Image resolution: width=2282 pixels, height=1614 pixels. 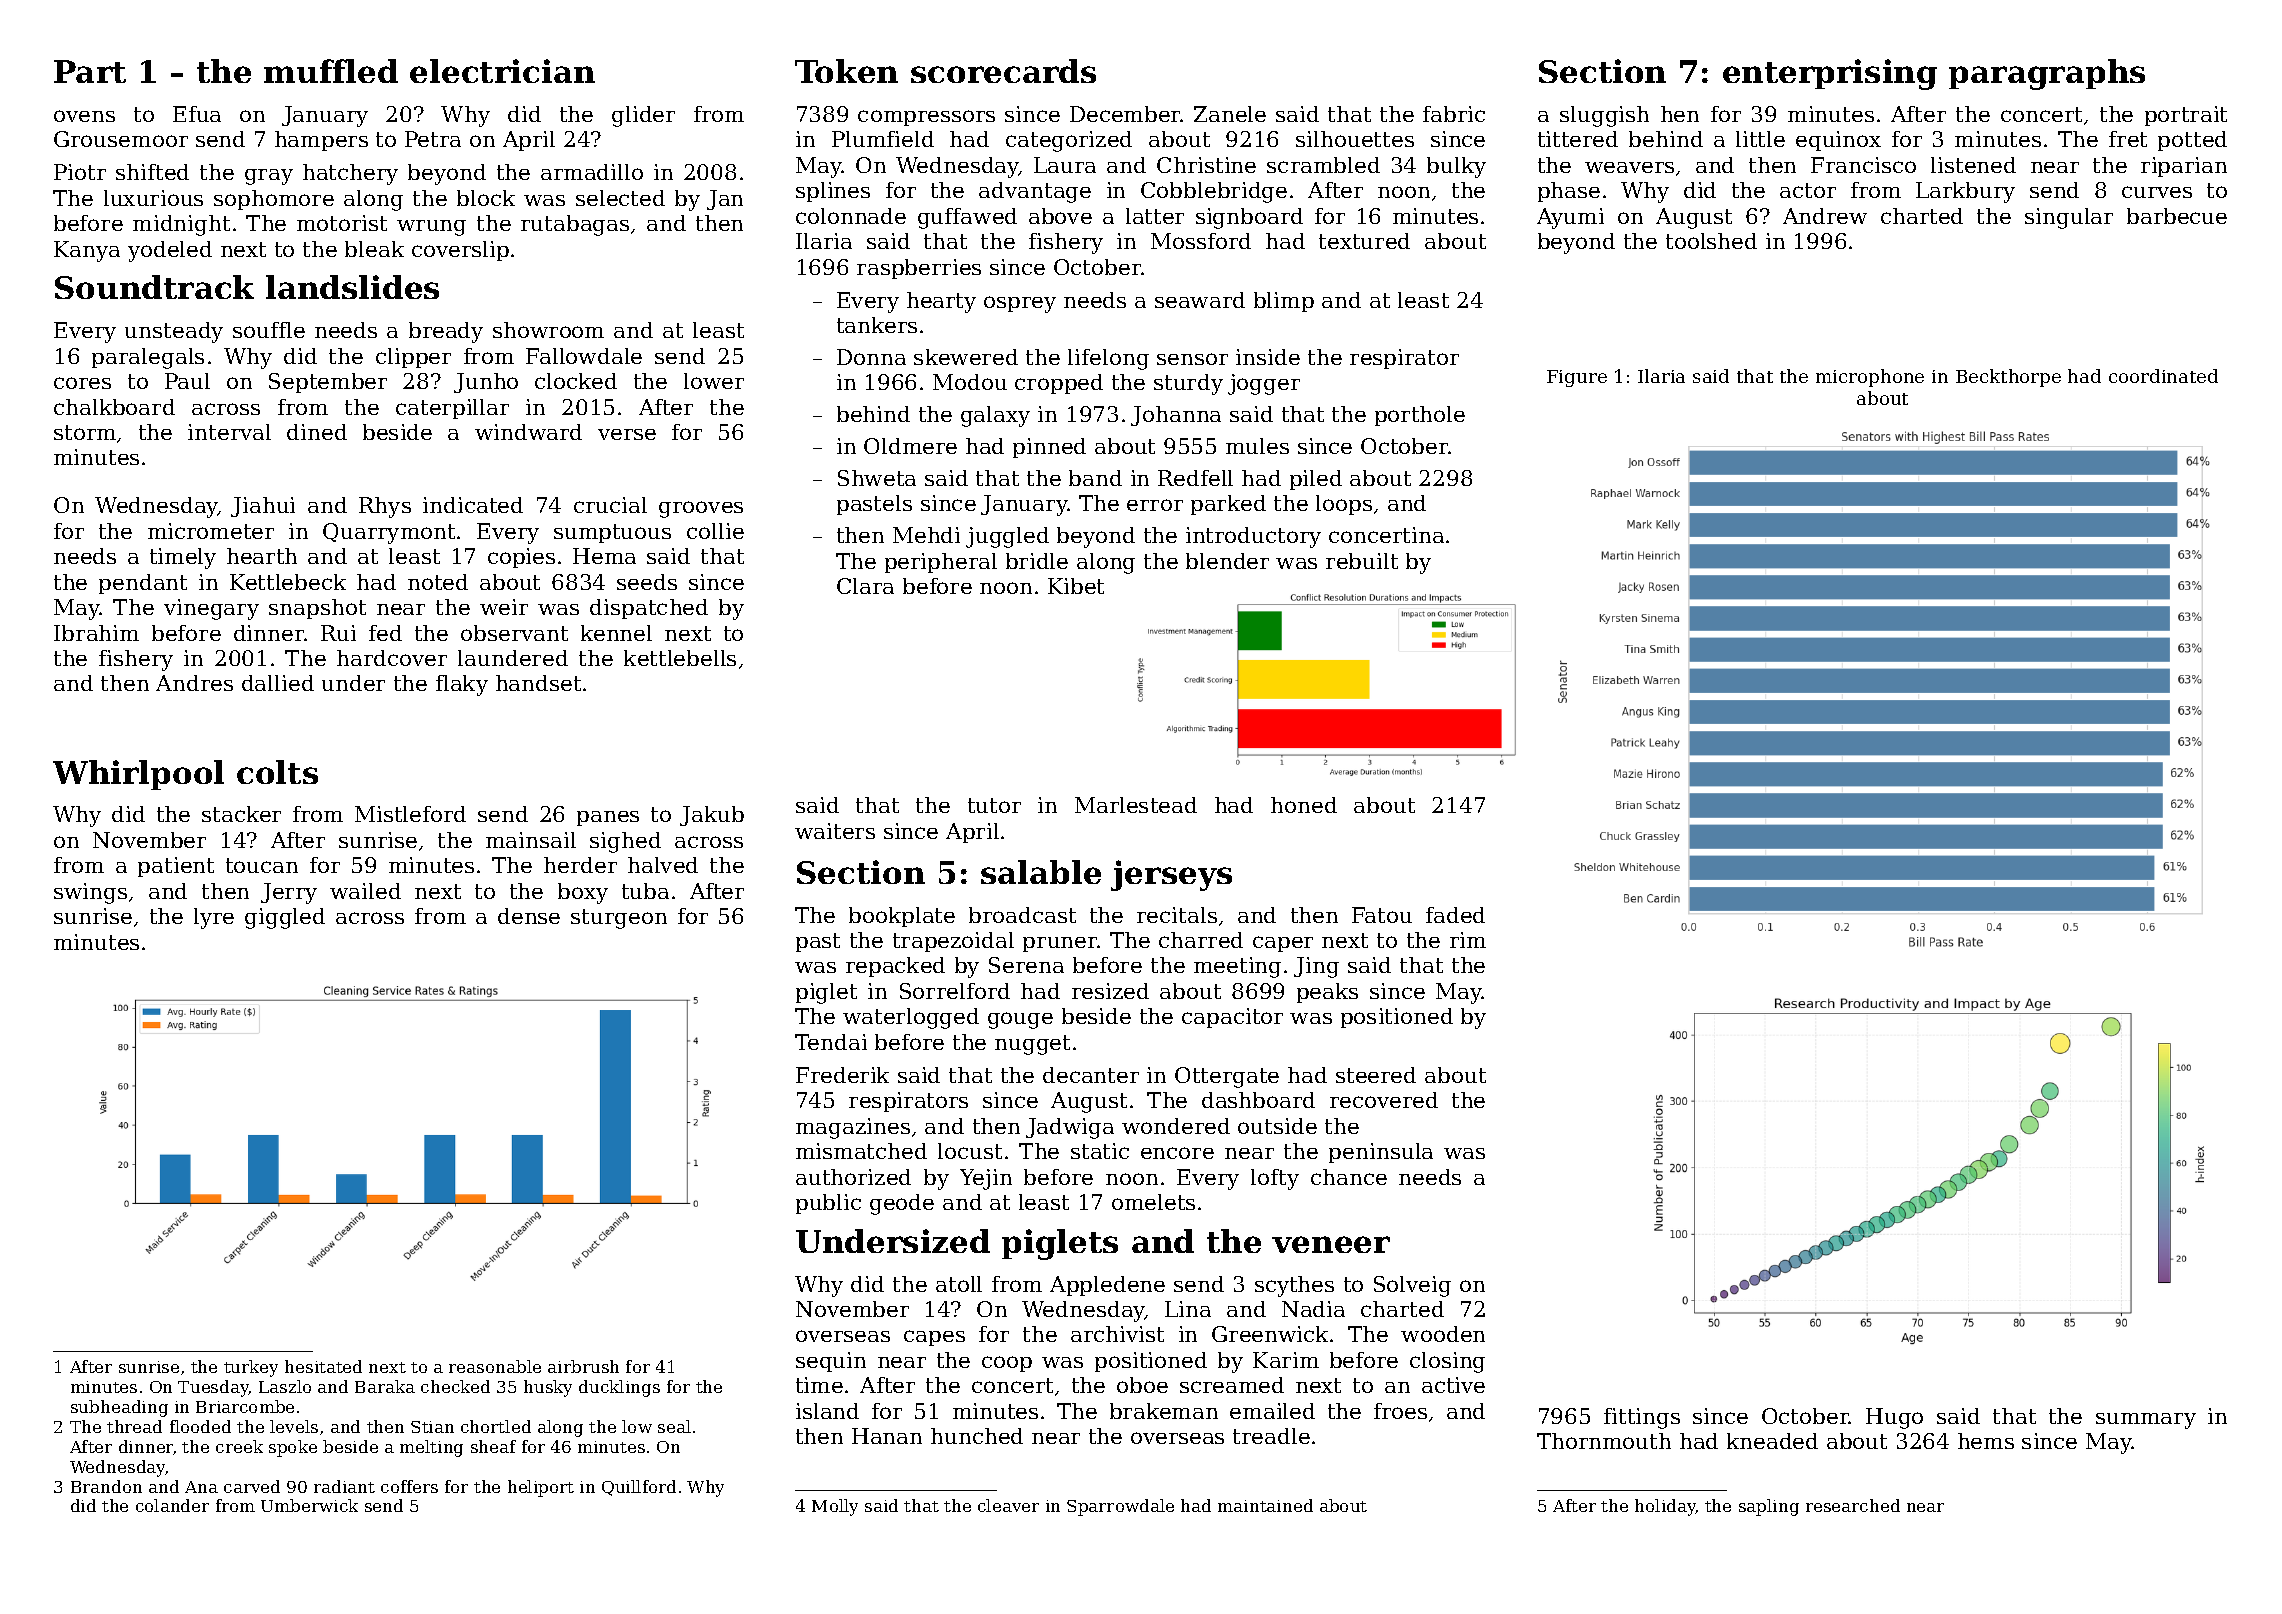 I want to click on rebuilt, so click(x=1362, y=561).
